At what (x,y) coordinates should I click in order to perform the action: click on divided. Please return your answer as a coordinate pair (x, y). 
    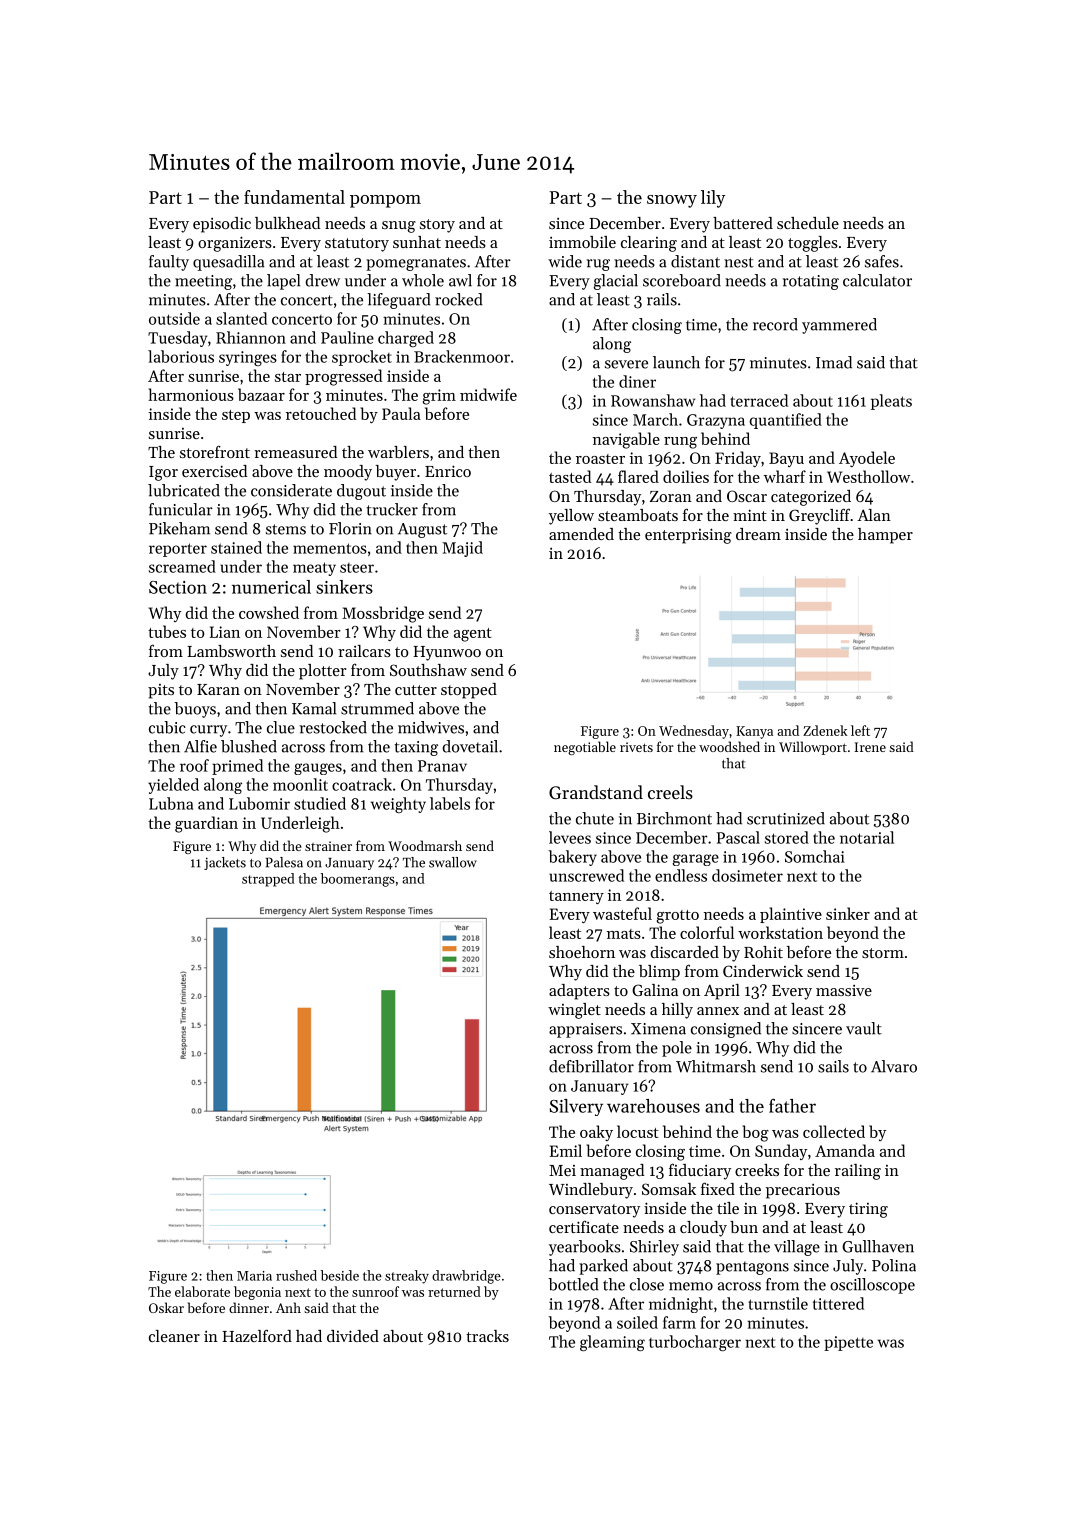
    Looking at the image, I should click on (353, 1336).
